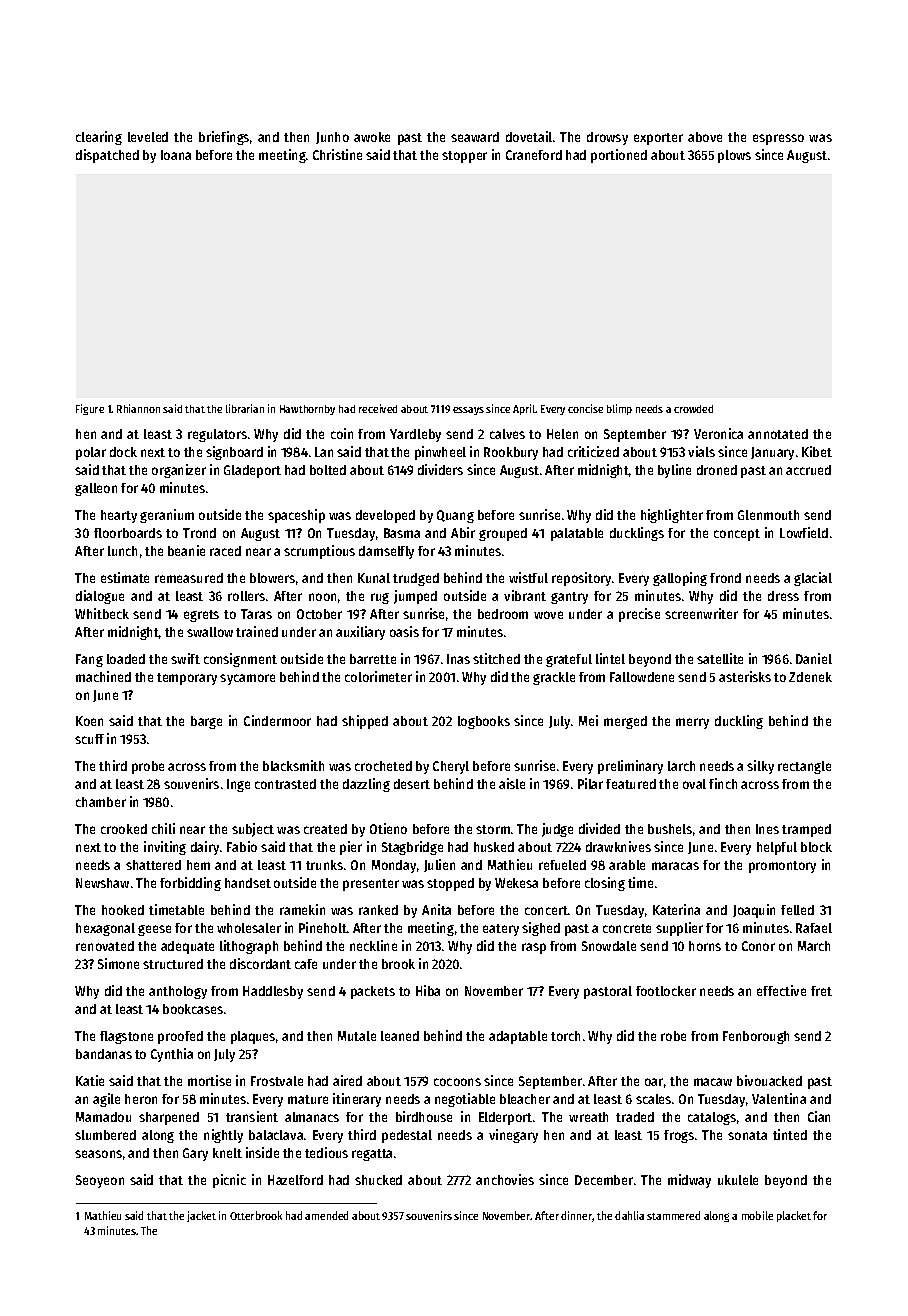  Describe the element at coordinates (819, 1116) in the image. I see `Cian` at that location.
